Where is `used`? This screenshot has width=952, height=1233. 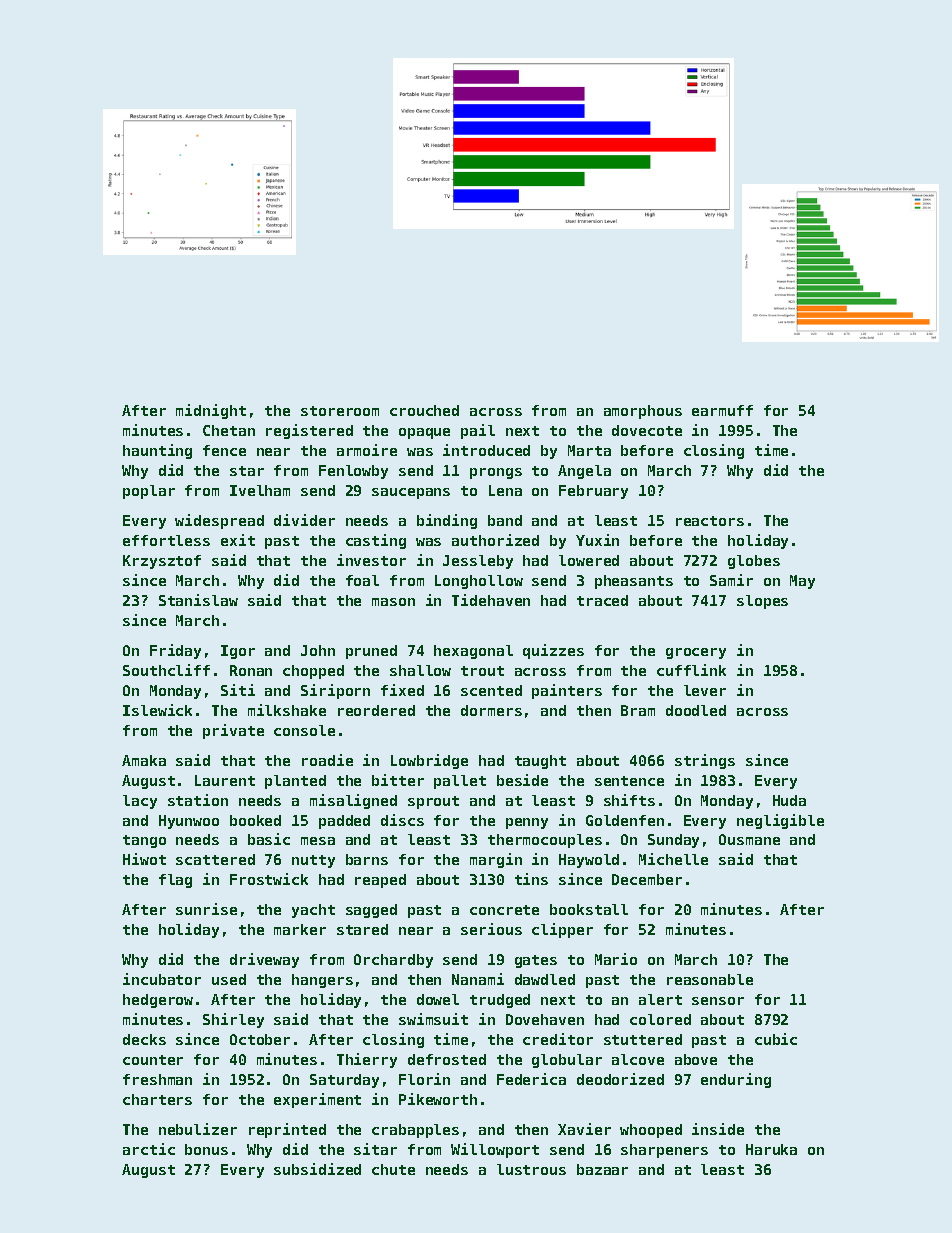 used is located at coordinates (229, 979).
